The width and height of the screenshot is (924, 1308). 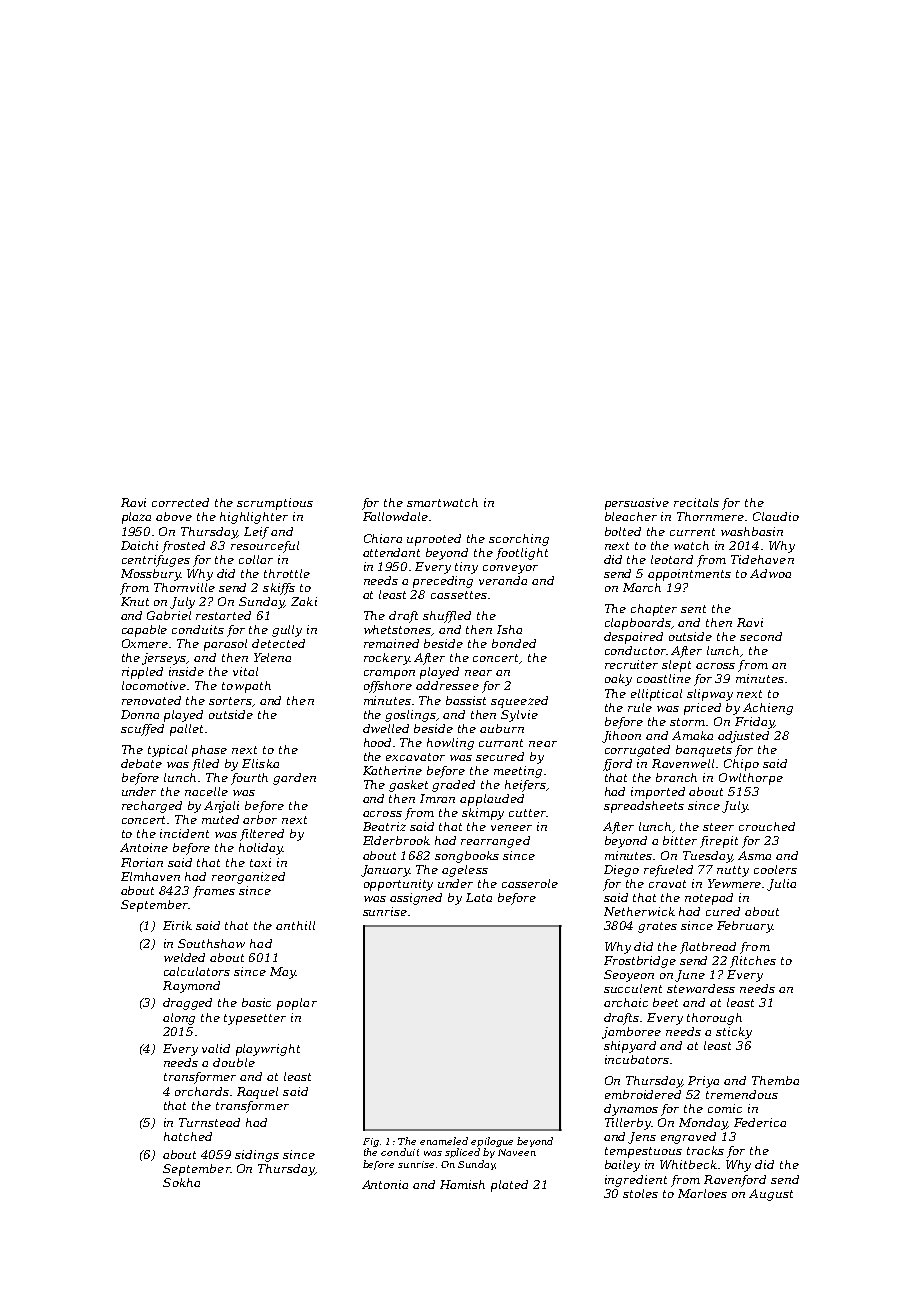 What do you see at coordinates (384, 826) in the screenshot?
I see `Beatriz` at bounding box center [384, 826].
